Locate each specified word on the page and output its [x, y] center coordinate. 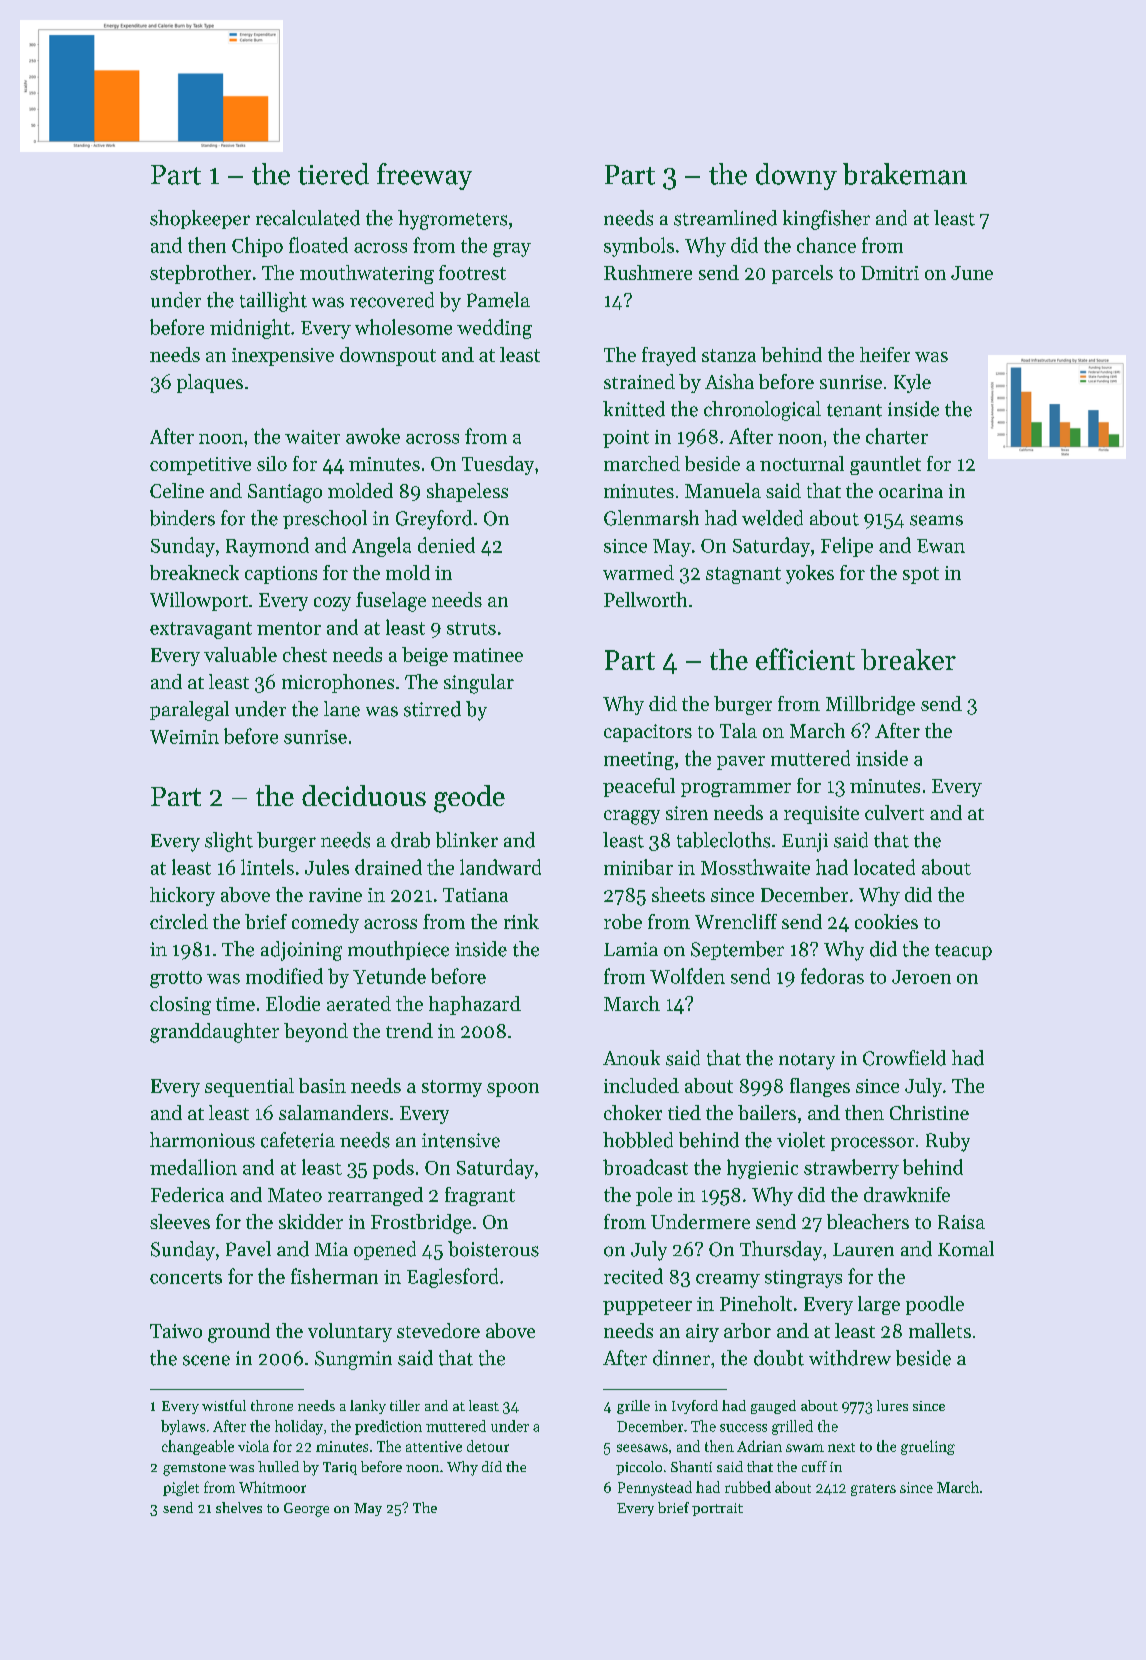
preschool [325, 519]
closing [180, 1005]
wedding [494, 329]
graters [873, 1490]
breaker [908, 659]
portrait [717, 1509]
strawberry [851, 1169]
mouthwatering [367, 274]
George [306, 1510]
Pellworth [645, 599]
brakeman [905, 174]
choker [633, 1112]
